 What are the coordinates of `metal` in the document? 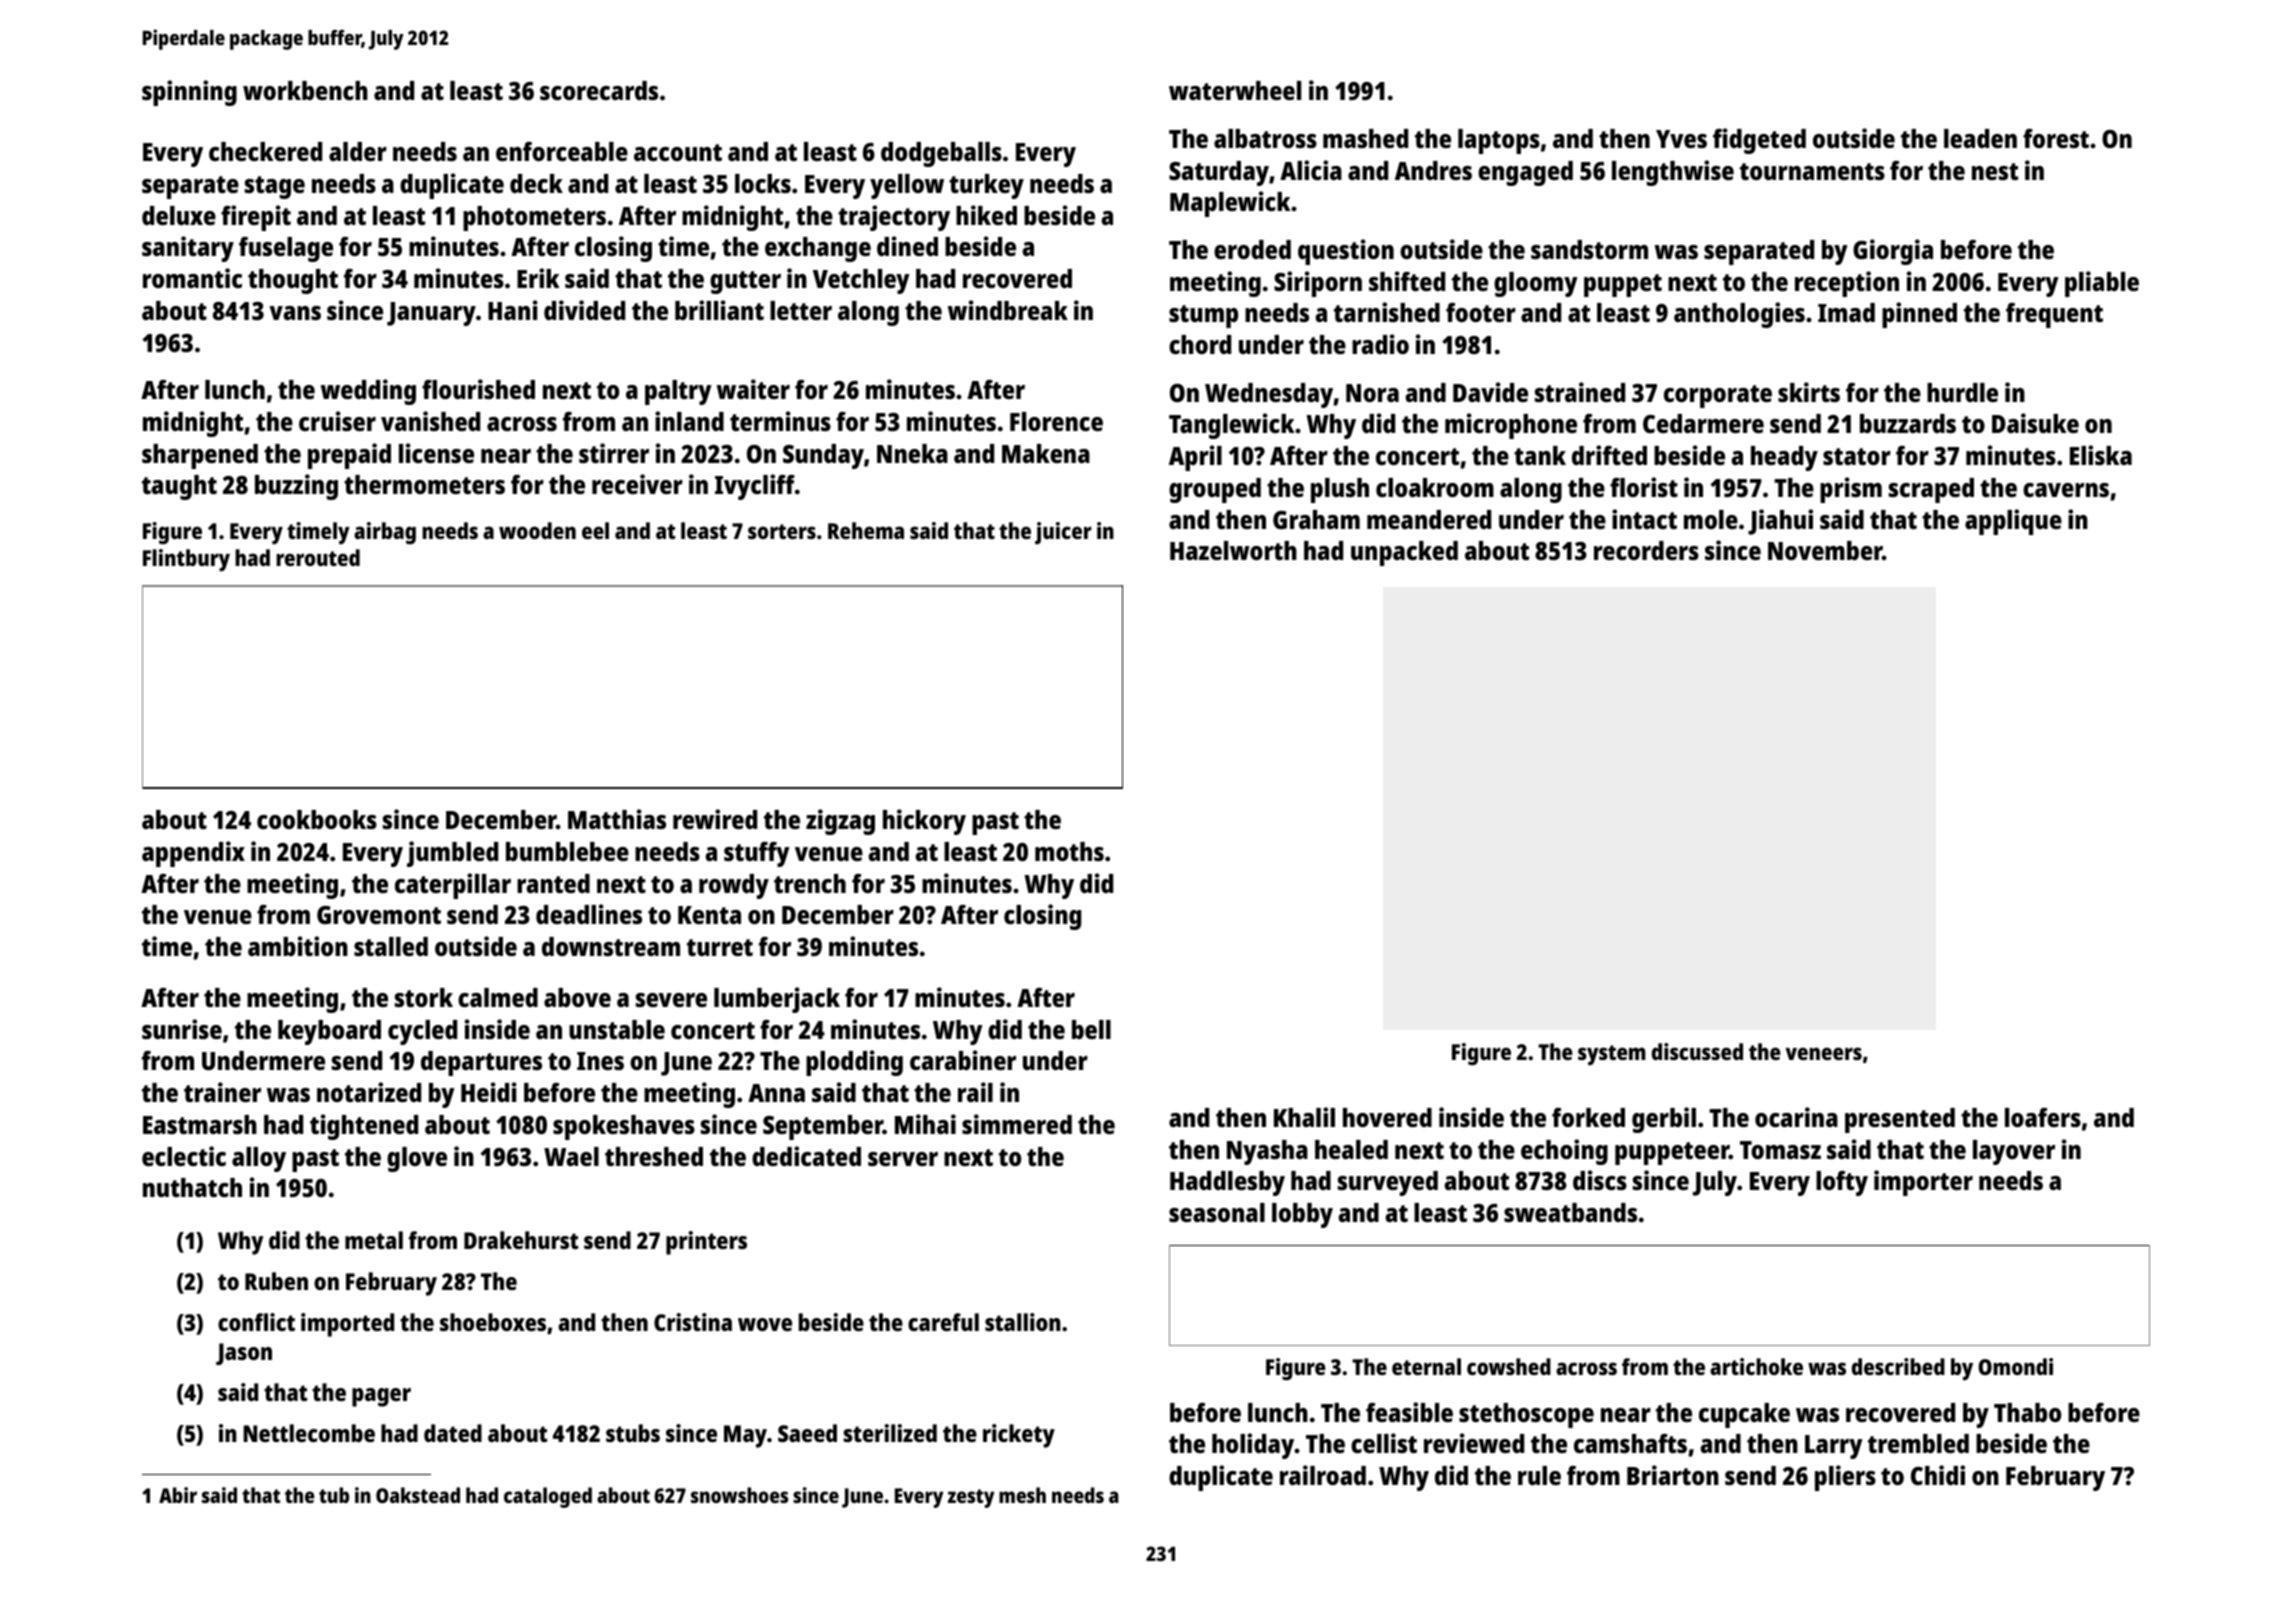 It's located at (374, 1240).
